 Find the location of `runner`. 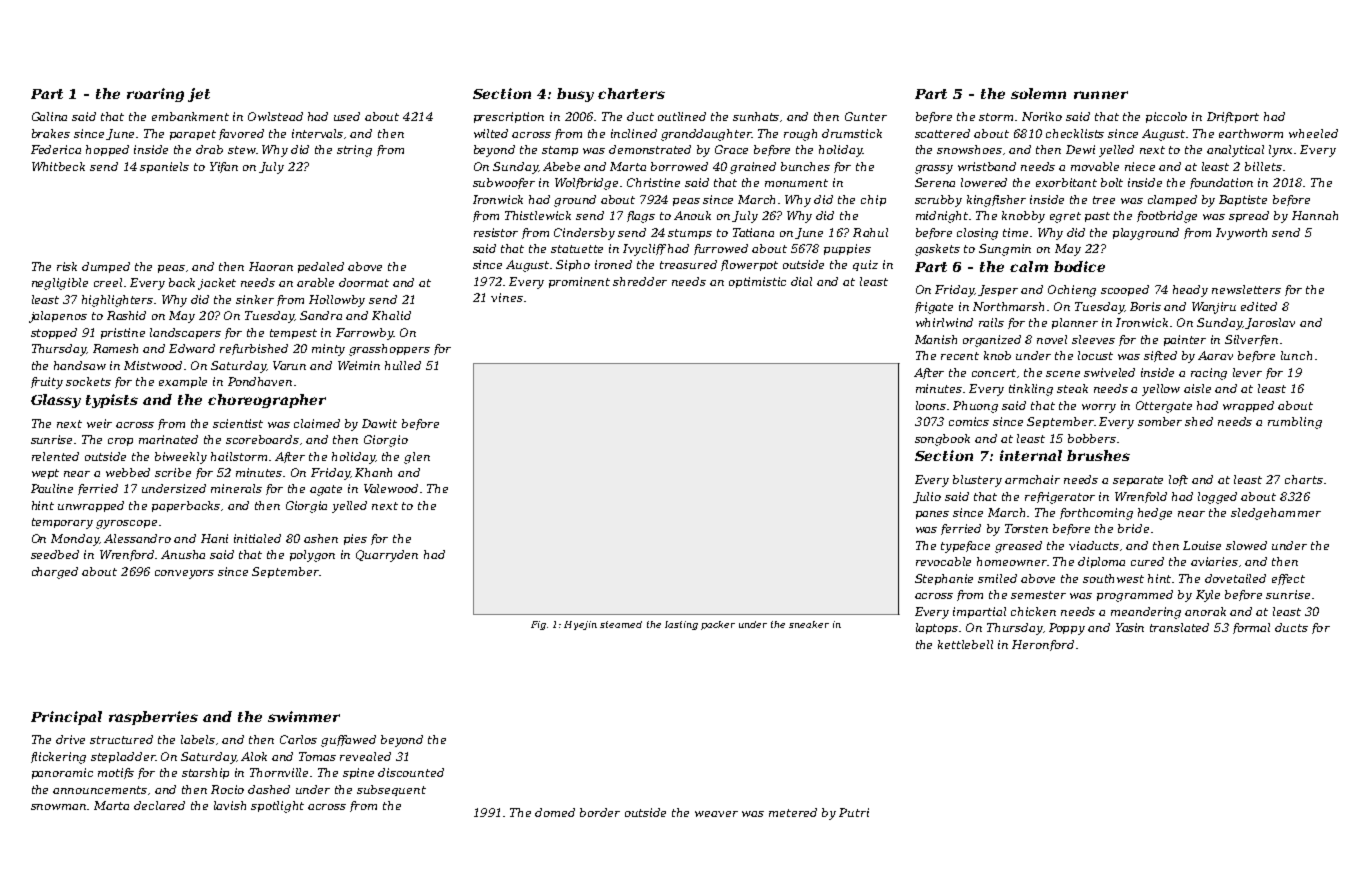

runner is located at coordinates (1101, 95).
